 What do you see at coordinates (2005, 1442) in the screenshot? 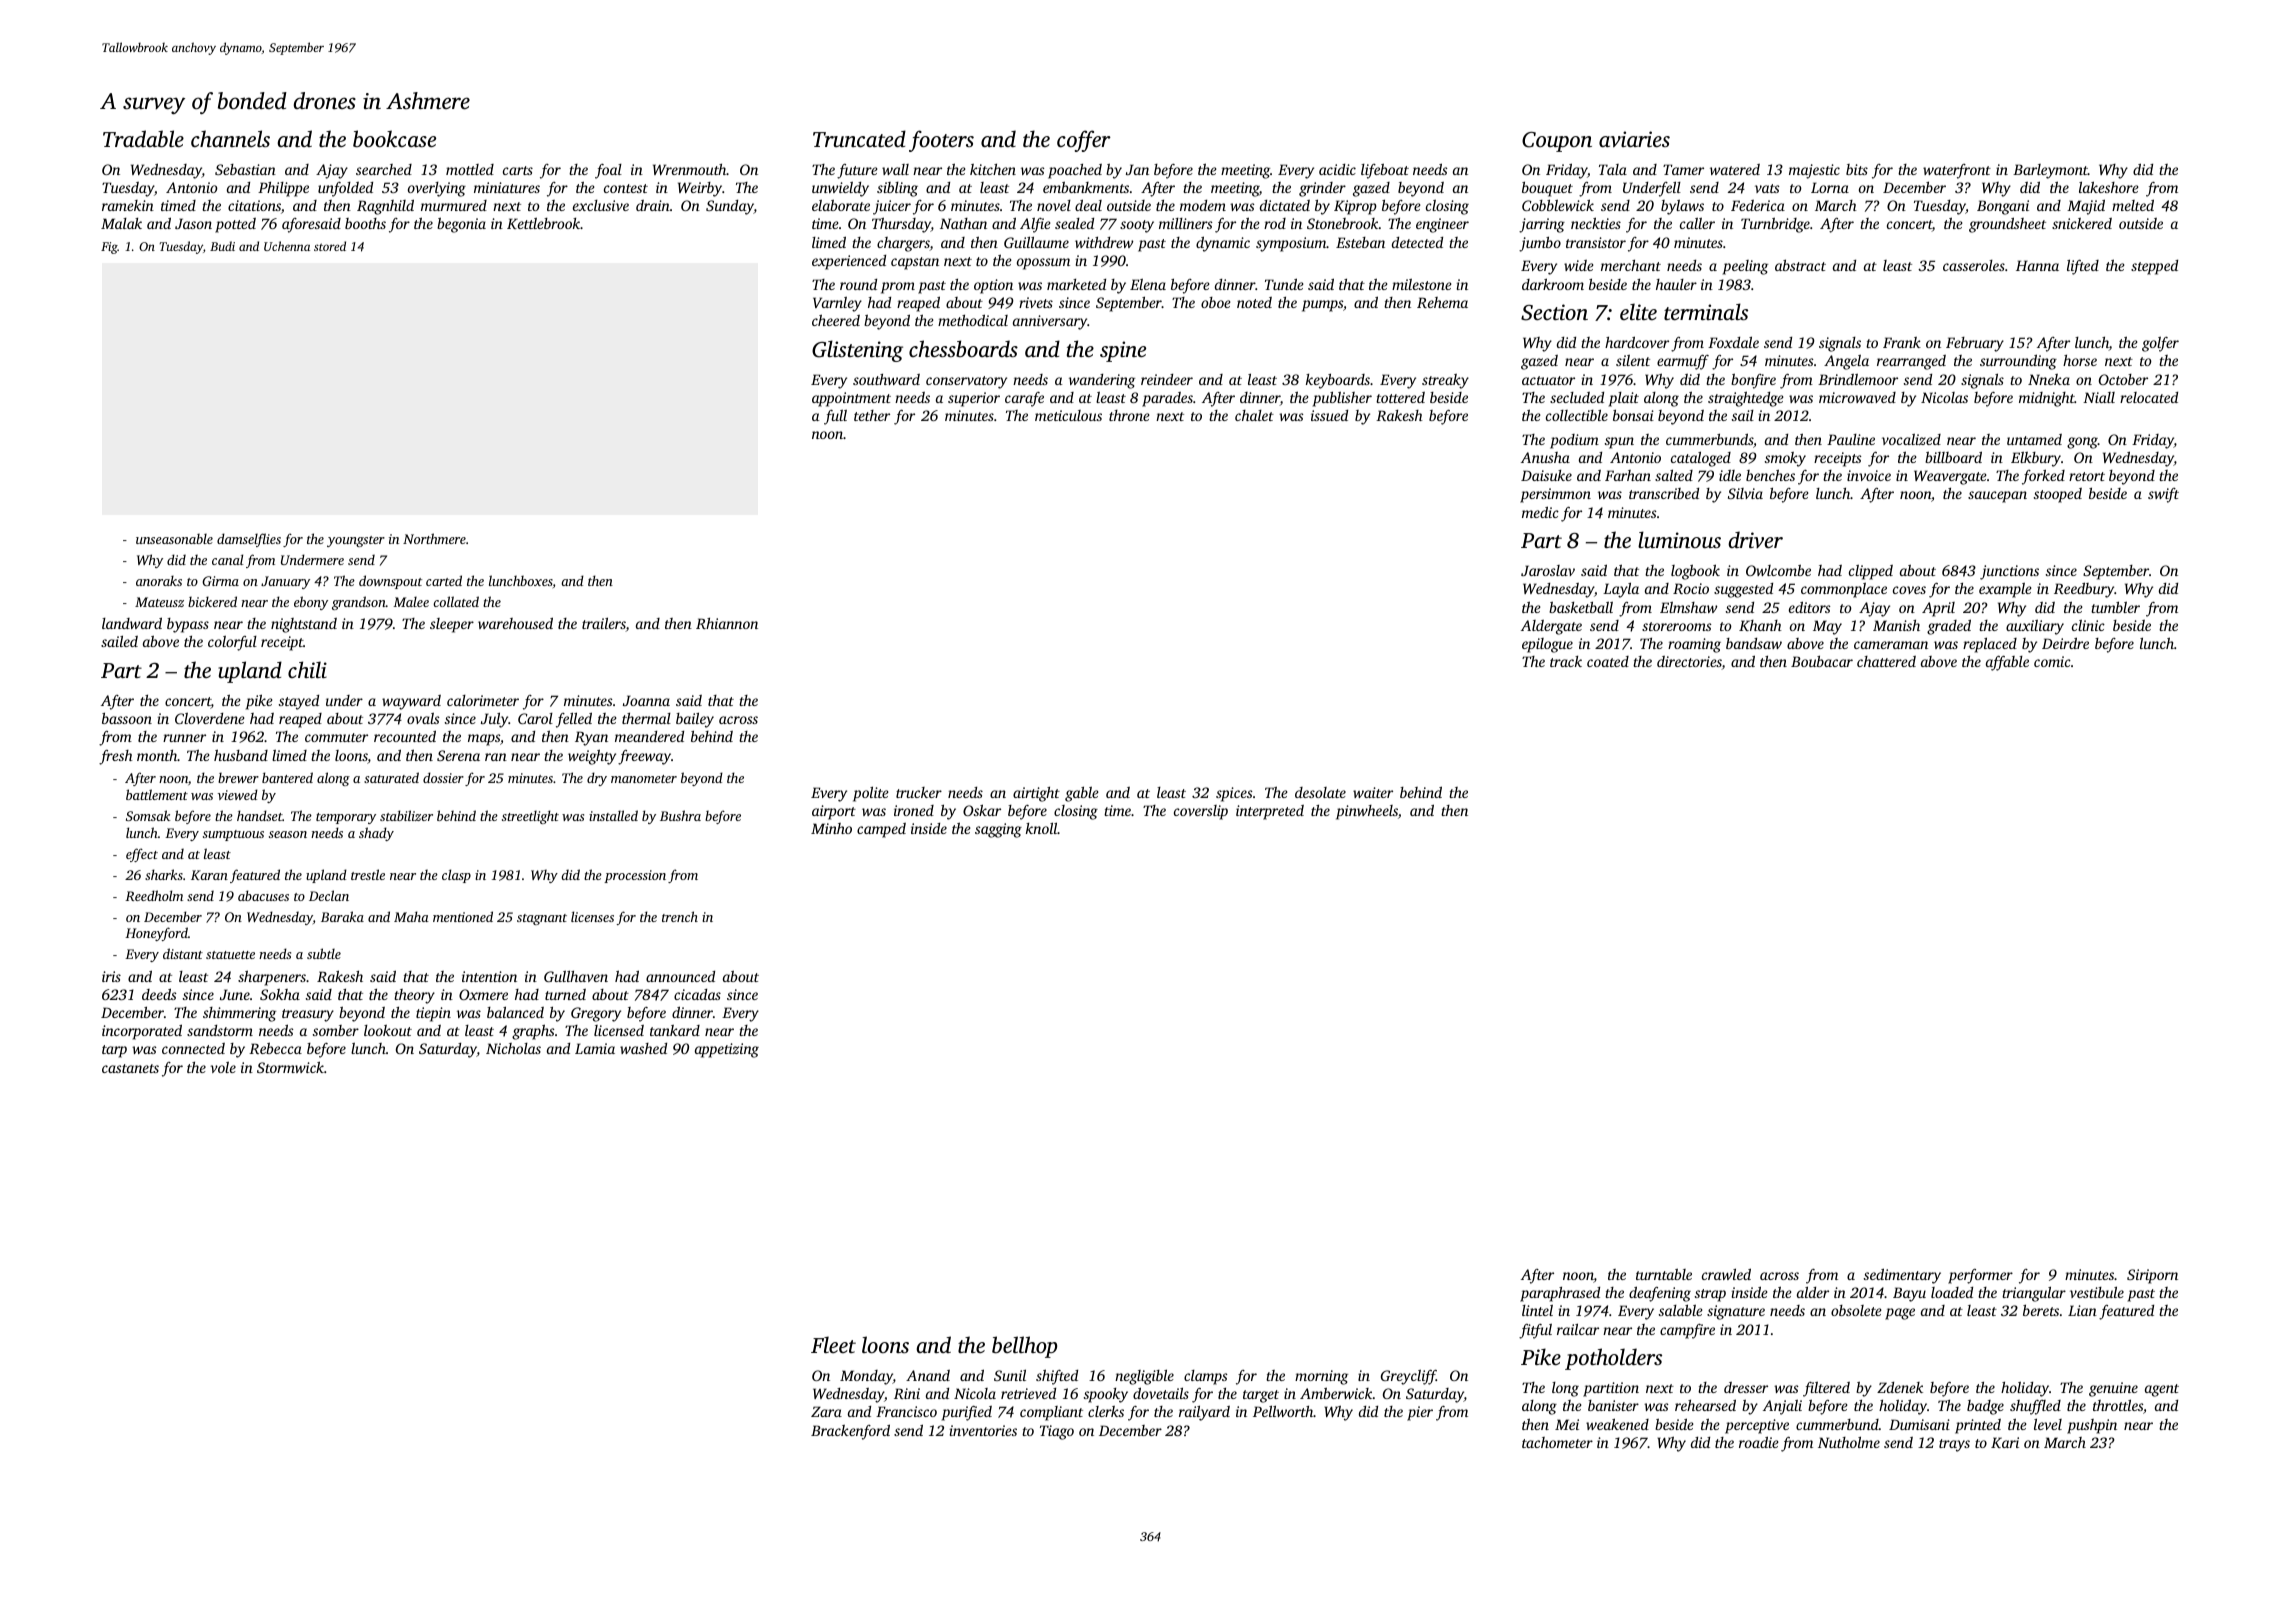
I see `Kari` at bounding box center [2005, 1442].
